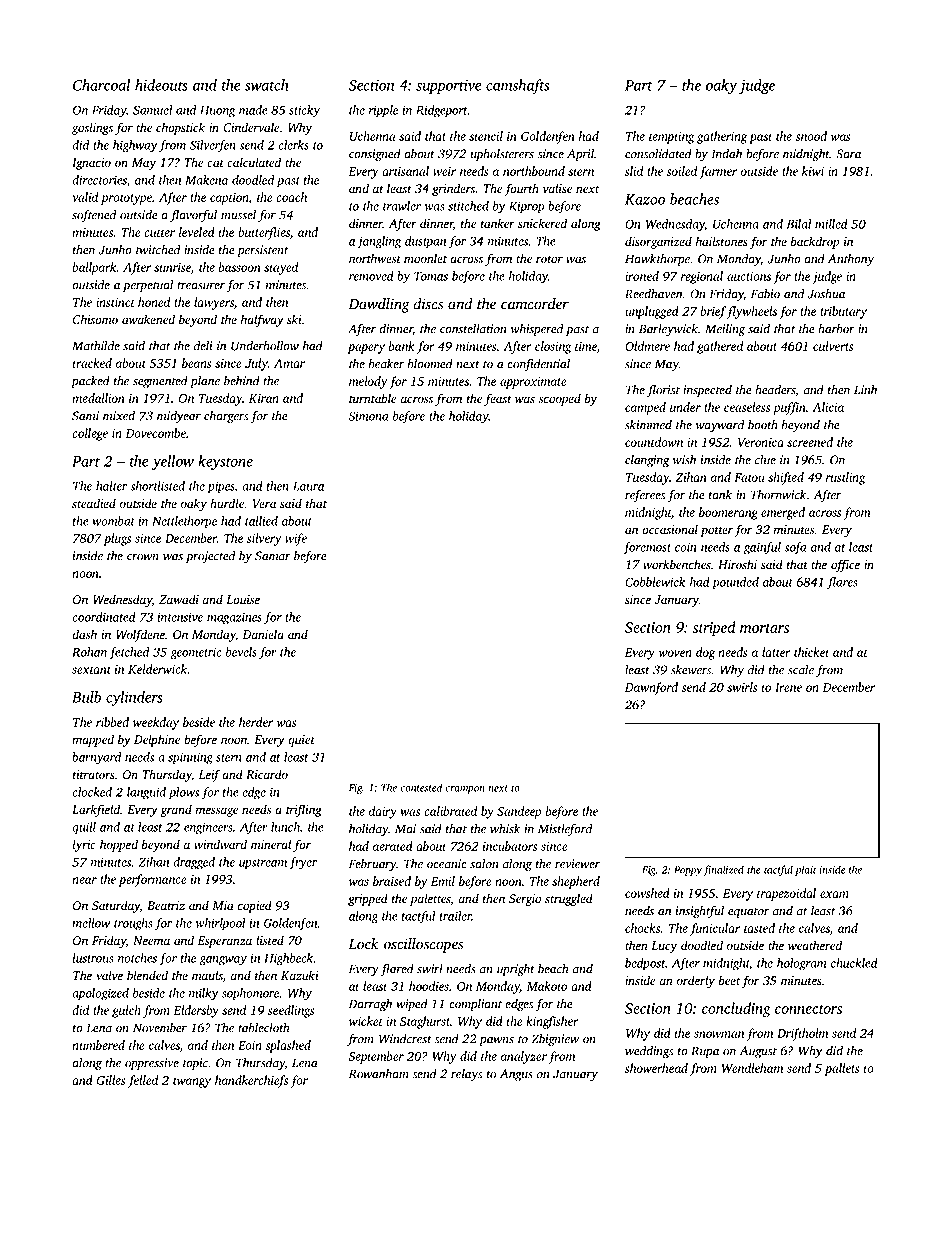 This screenshot has height=1233, width=952. What do you see at coordinates (84, 880) in the screenshot?
I see `near` at bounding box center [84, 880].
